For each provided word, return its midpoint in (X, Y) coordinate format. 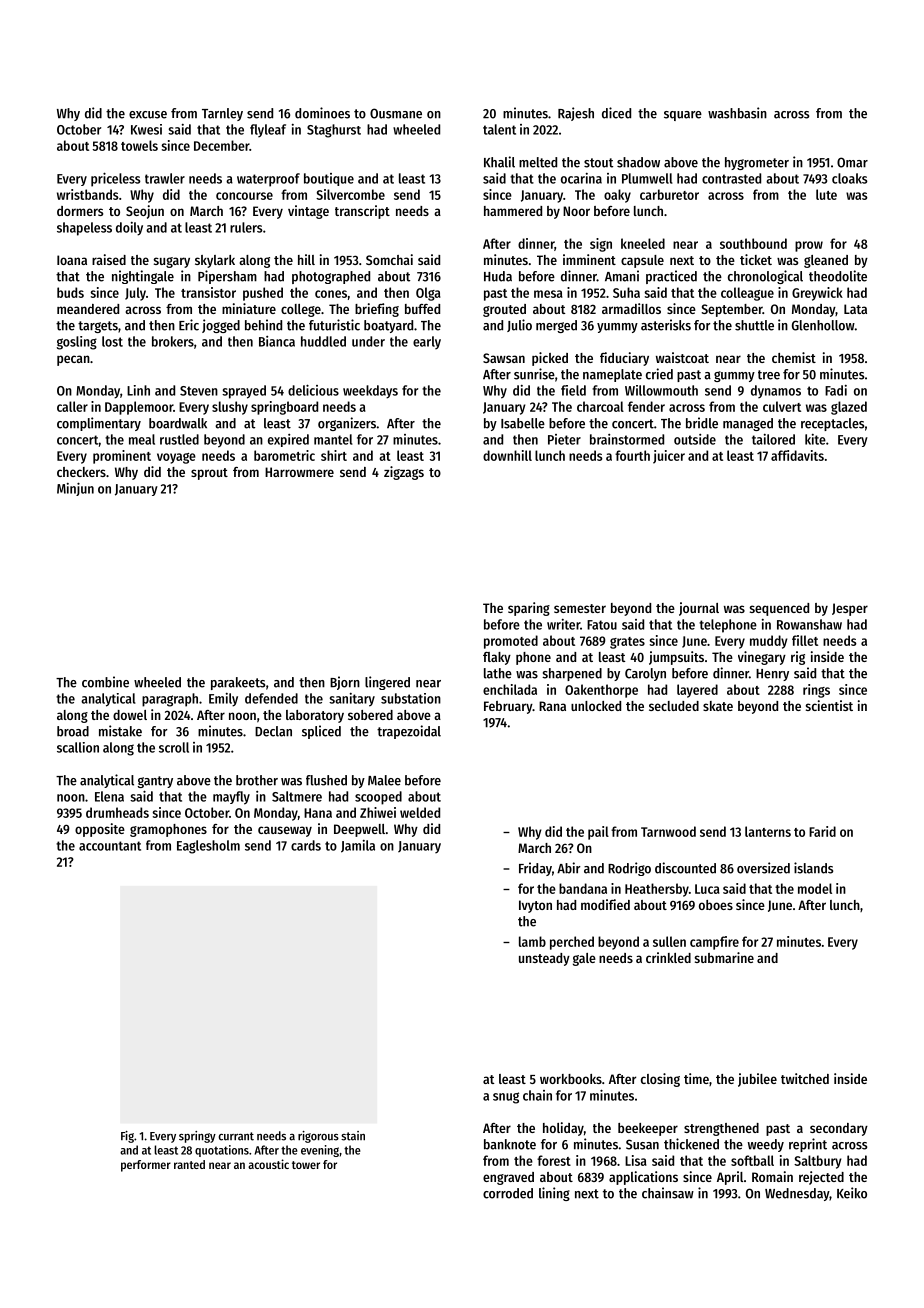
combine (105, 682)
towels (139, 145)
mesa (548, 294)
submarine (724, 957)
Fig (127, 1137)
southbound (753, 243)
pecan (73, 360)
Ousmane (396, 113)
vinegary (762, 658)
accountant (110, 846)
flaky (497, 658)
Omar (852, 162)
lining (554, 1194)
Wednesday (797, 1194)
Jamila (358, 846)
